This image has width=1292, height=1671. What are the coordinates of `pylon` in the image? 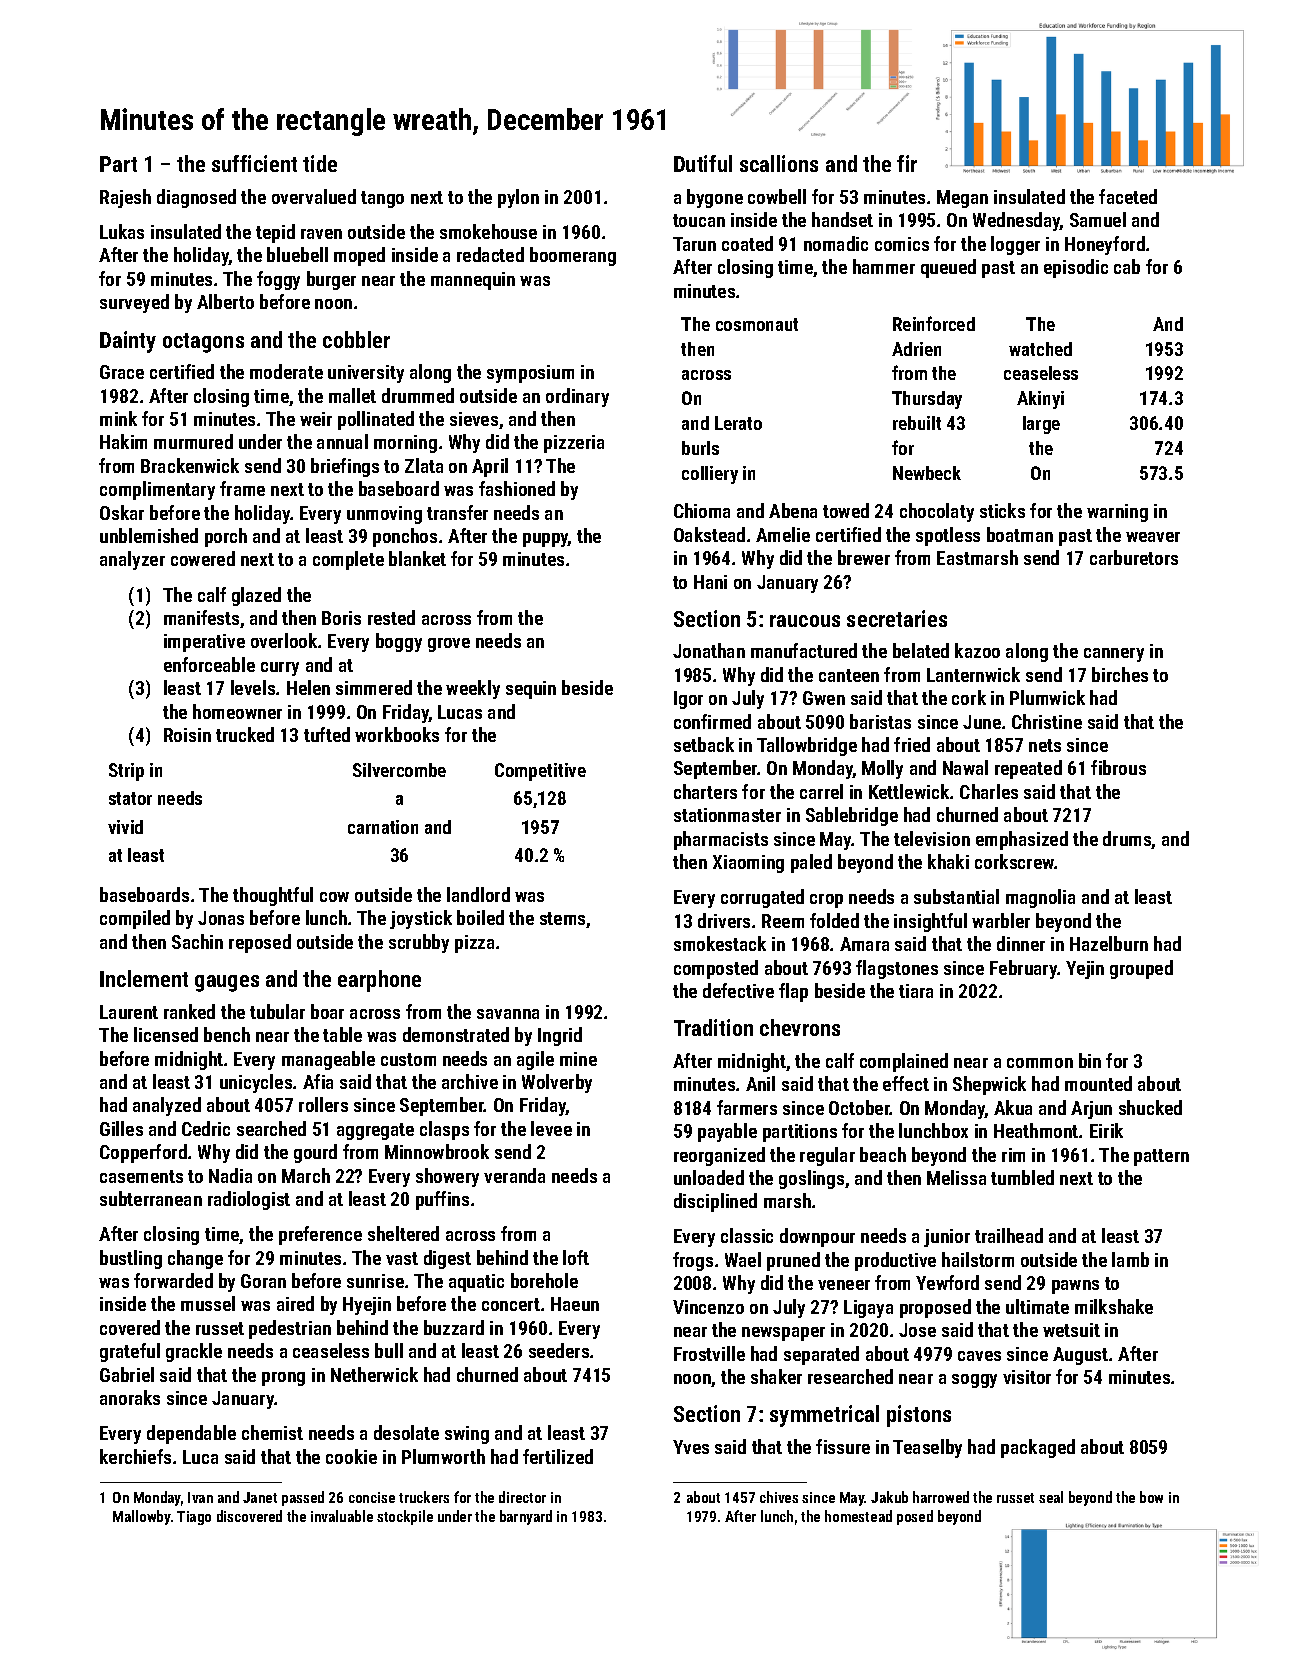 It's located at (518, 198).
